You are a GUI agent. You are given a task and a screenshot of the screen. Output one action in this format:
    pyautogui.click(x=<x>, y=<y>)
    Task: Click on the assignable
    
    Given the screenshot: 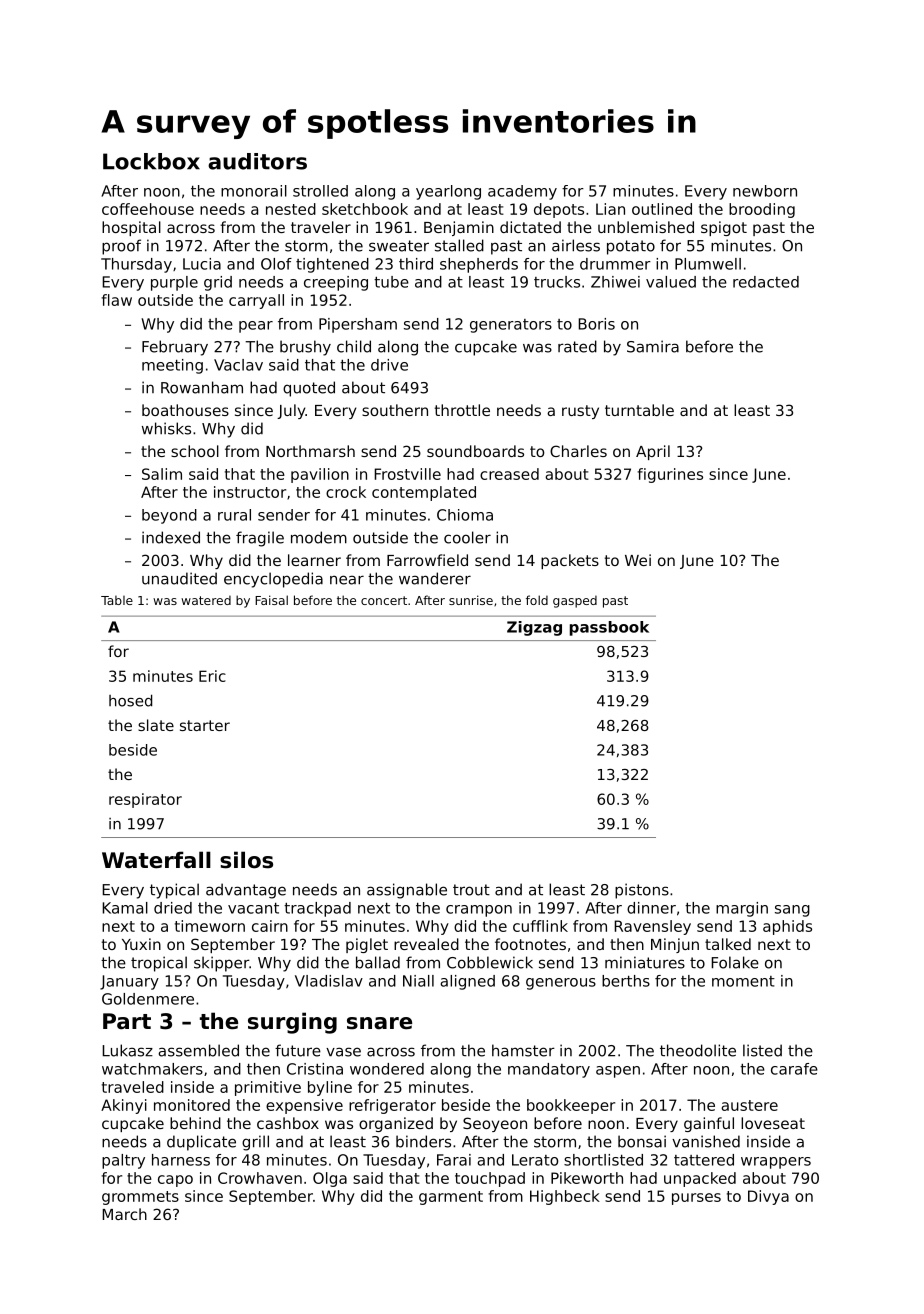 What is the action you would take?
    pyautogui.click(x=407, y=891)
